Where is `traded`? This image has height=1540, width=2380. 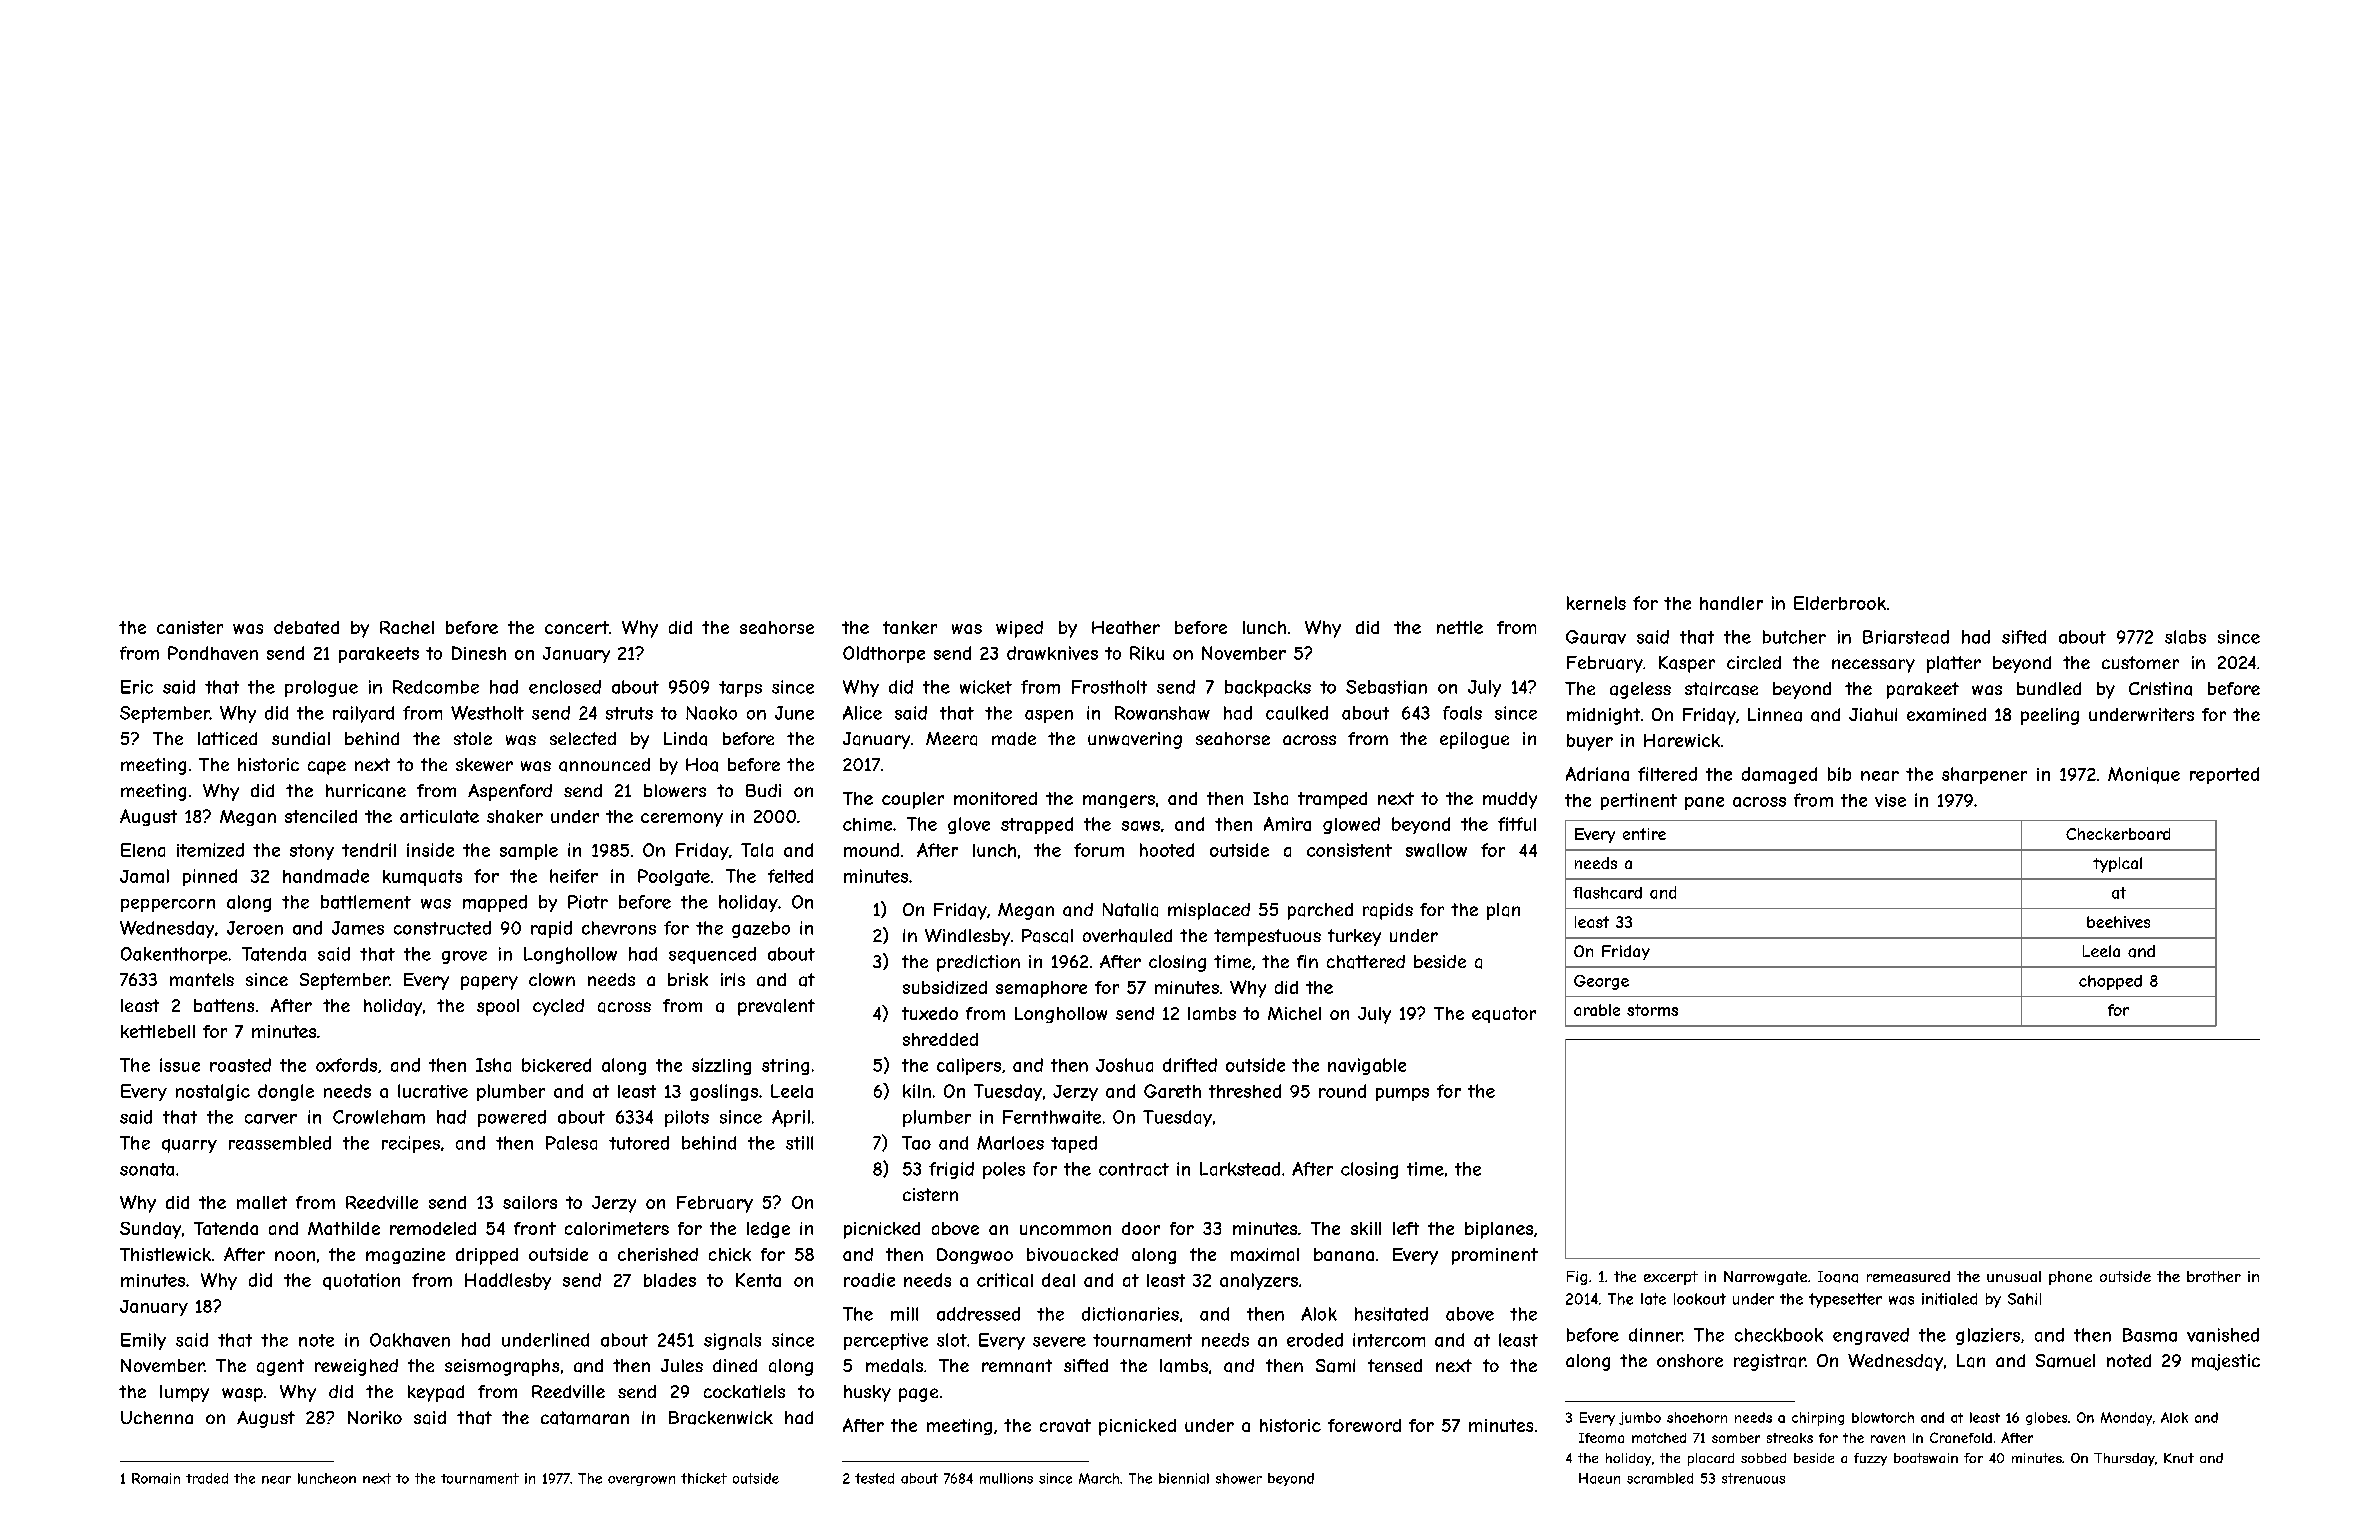 traded is located at coordinates (207, 1478).
